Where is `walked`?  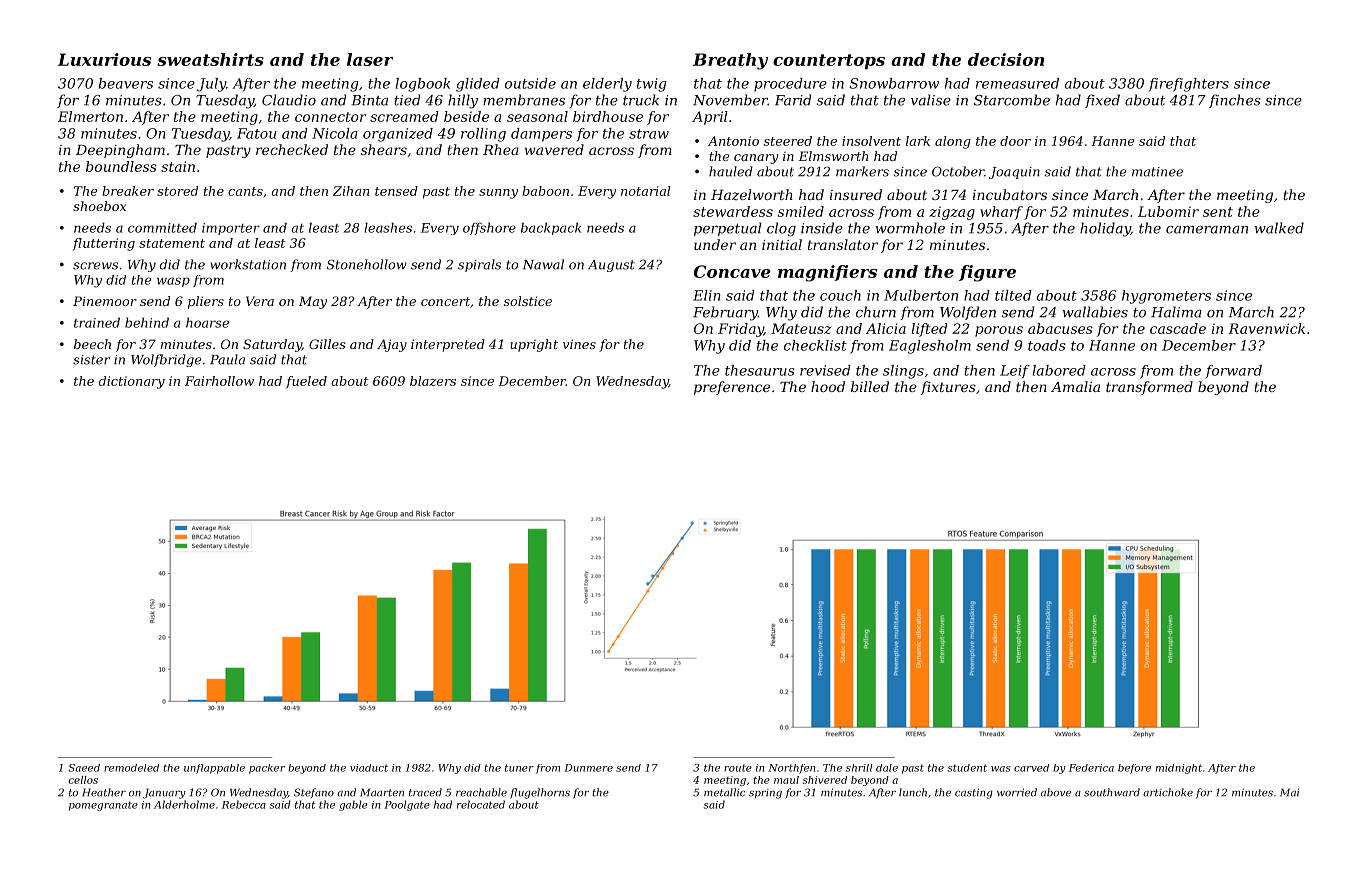
walked is located at coordinates (1279, 228).
